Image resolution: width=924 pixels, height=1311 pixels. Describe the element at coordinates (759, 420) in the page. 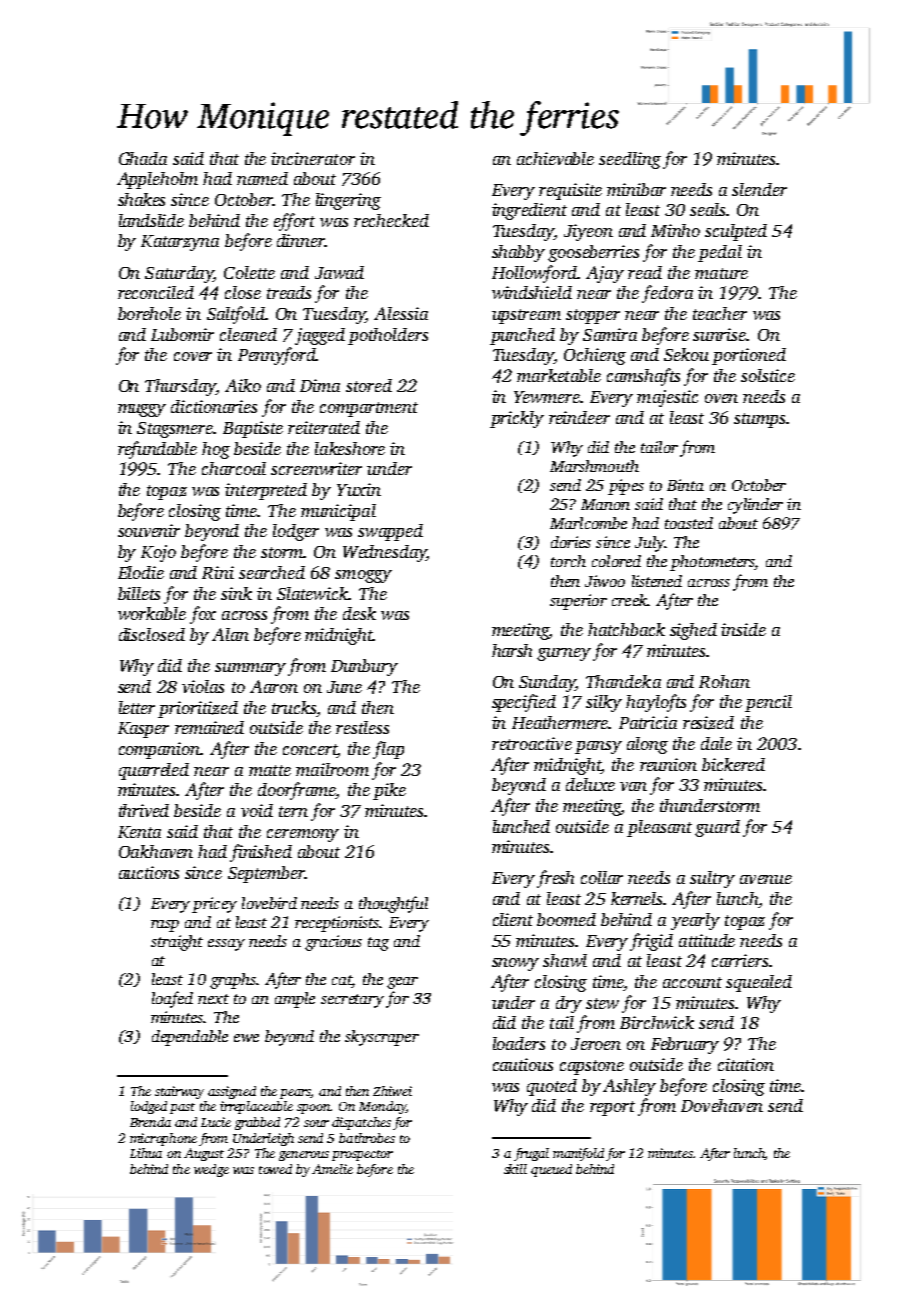

I see `stumps` at that location.
